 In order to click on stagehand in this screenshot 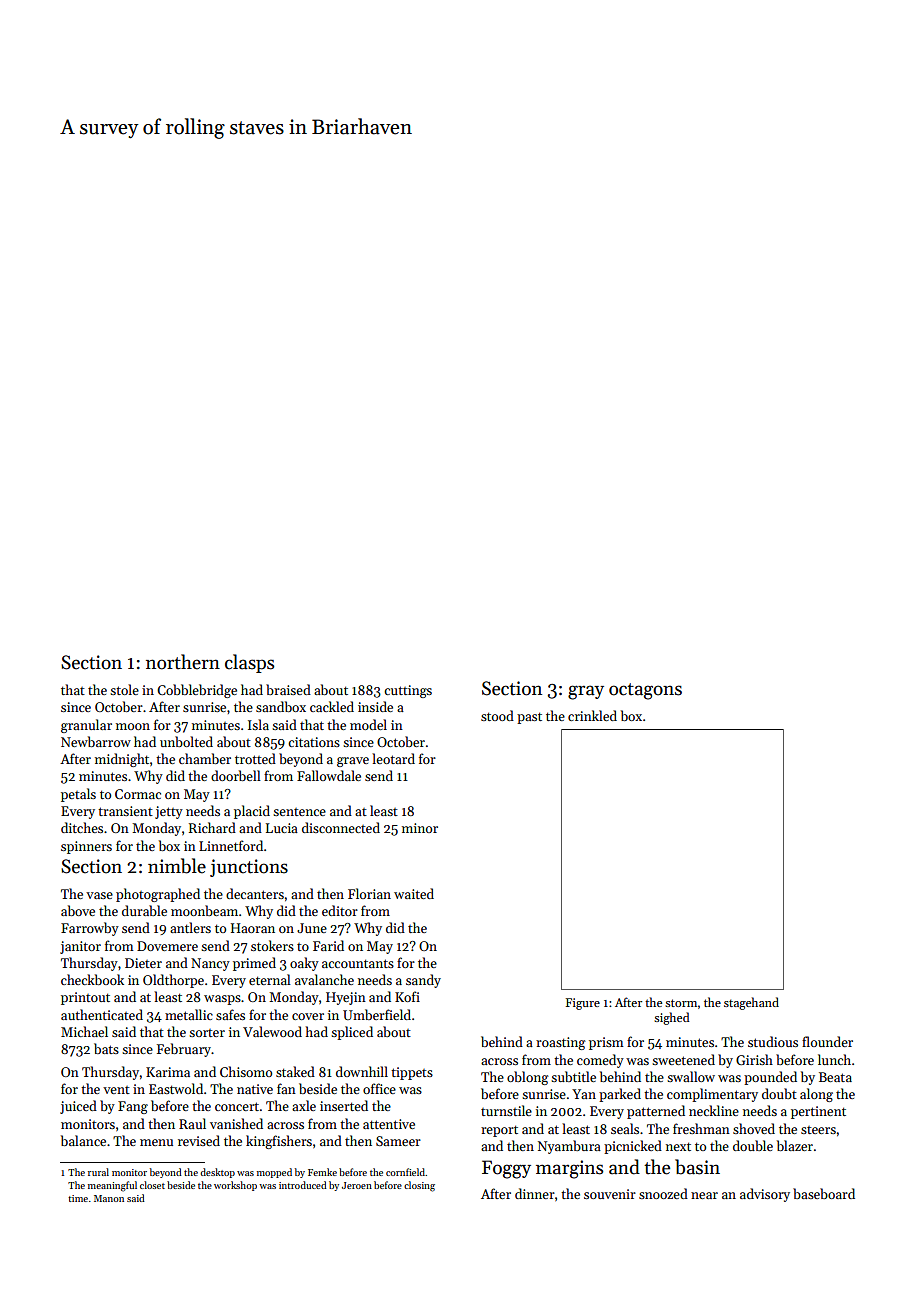, I will do `click(751, 1003)`.
